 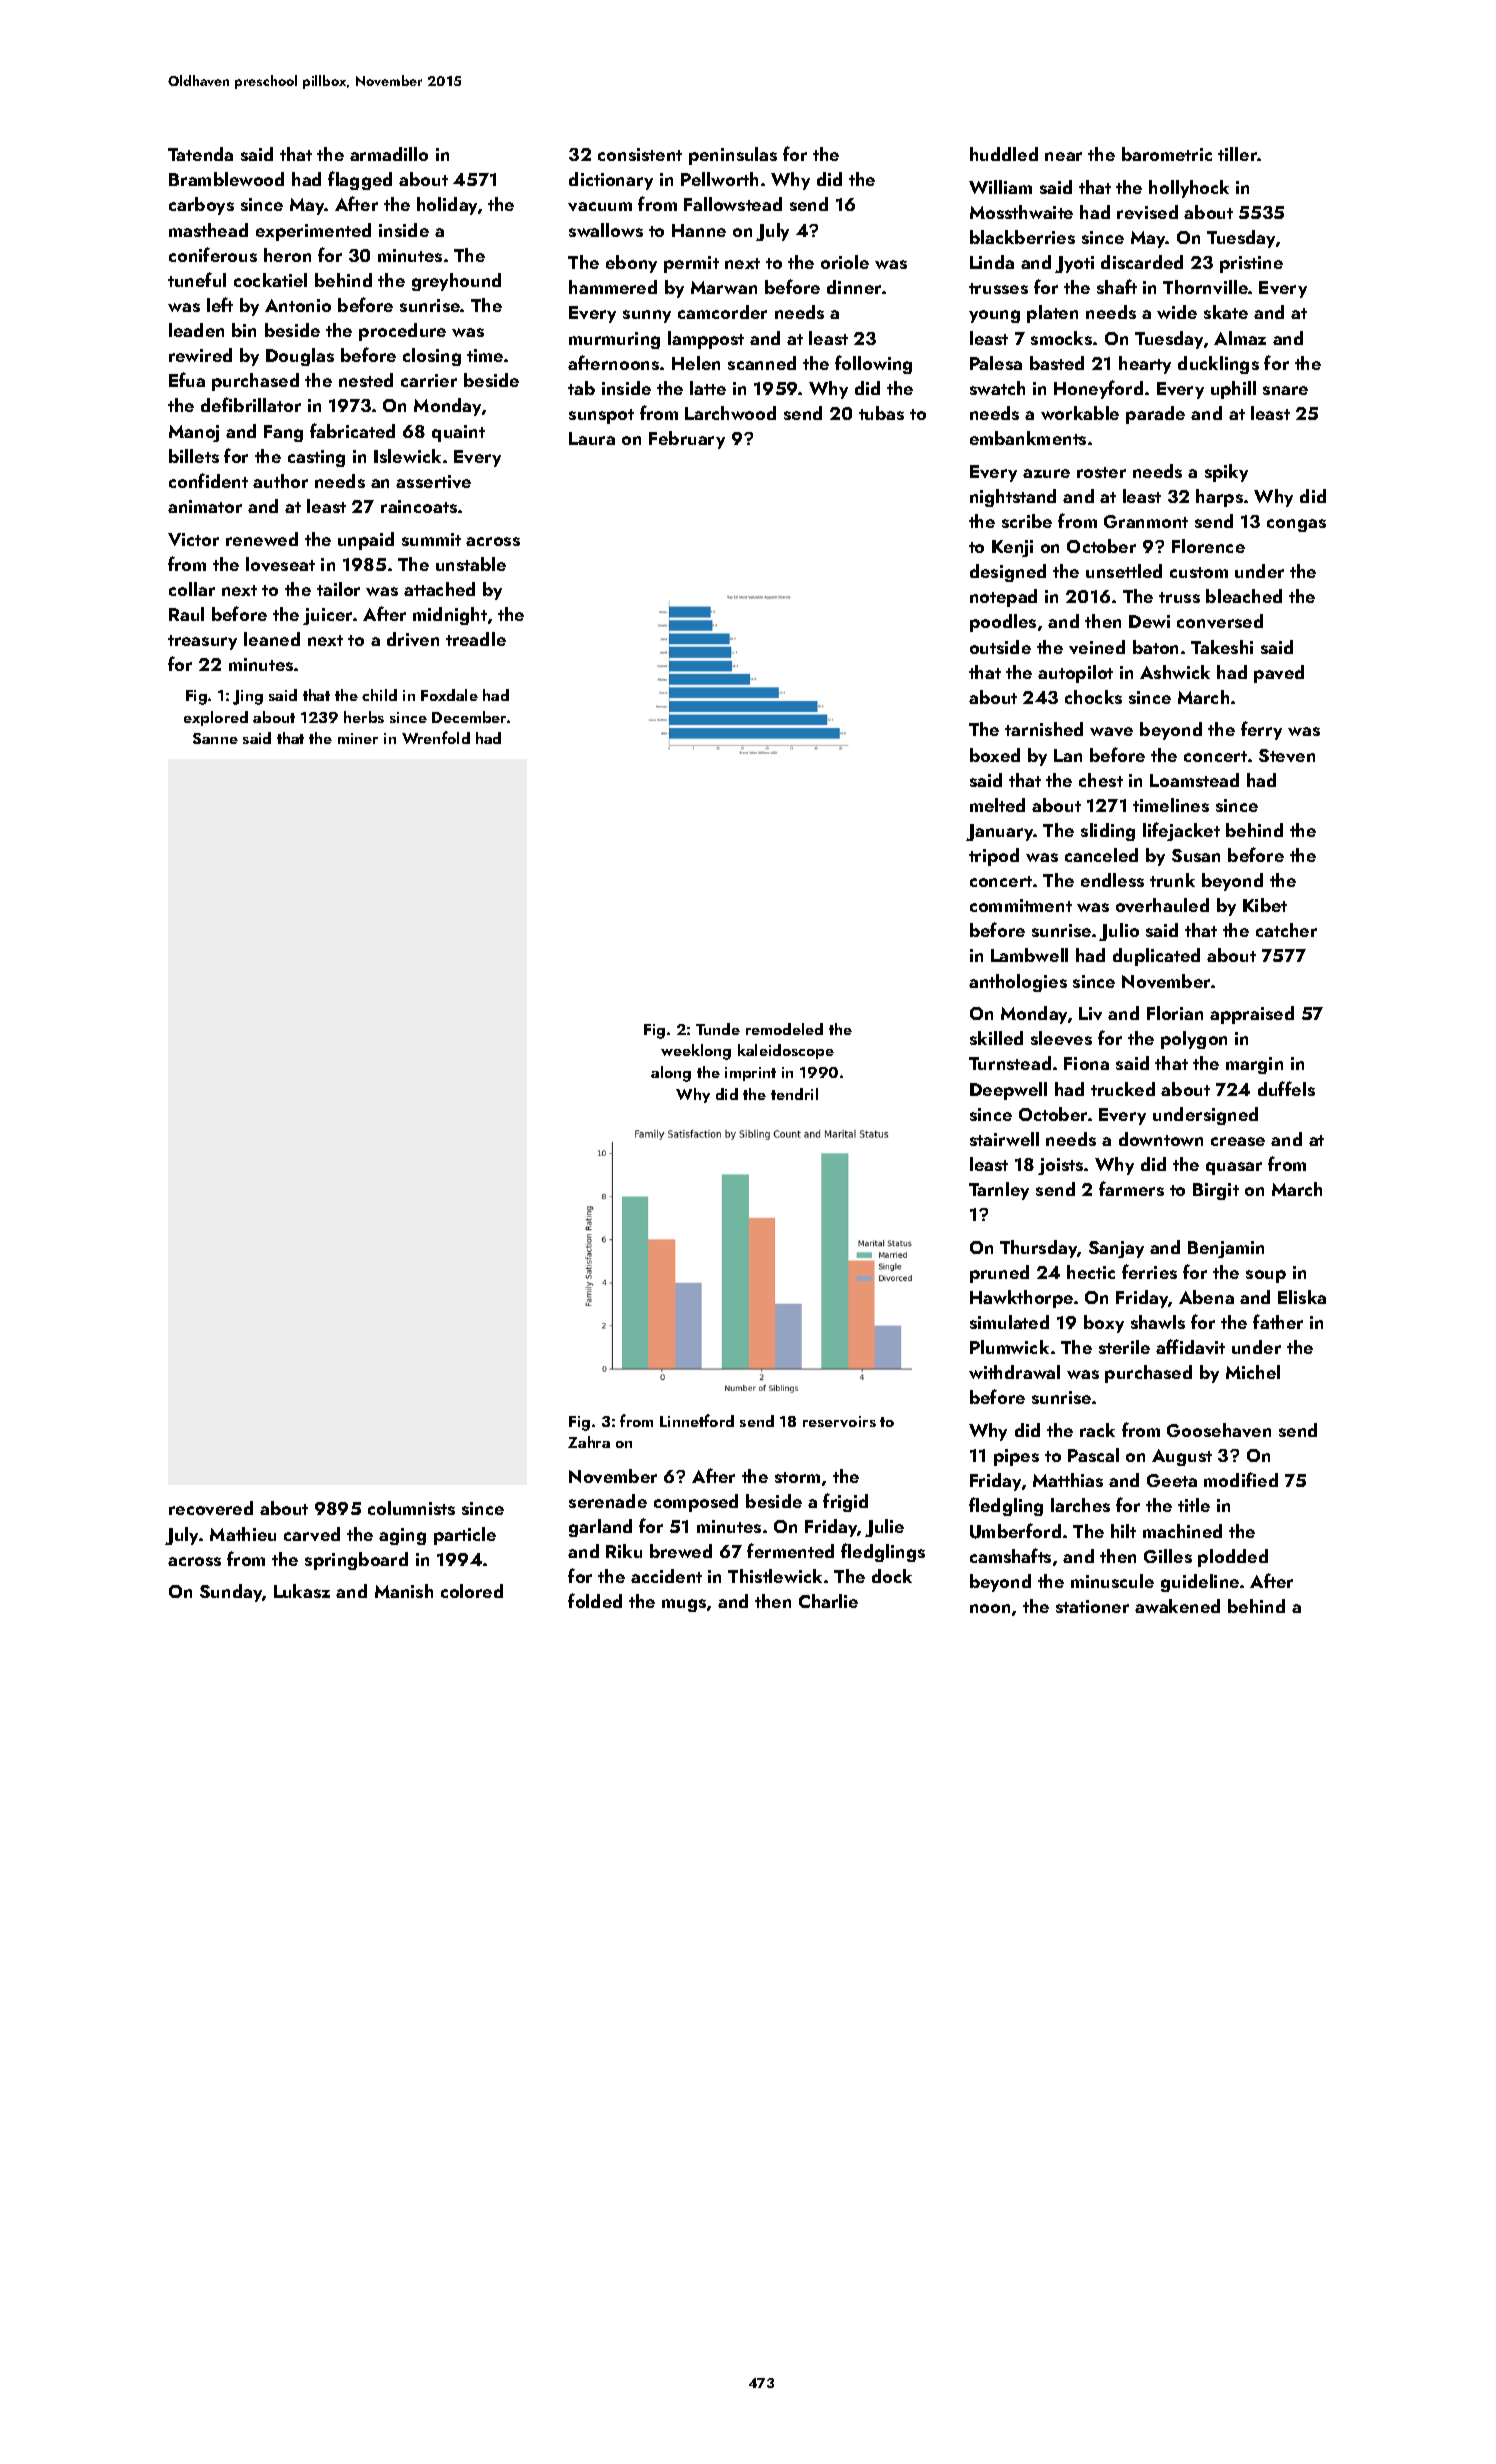 What do you see at coordinates (794, 1094) in the page?
I see `tendril` at bounding box center [794, 1094].
